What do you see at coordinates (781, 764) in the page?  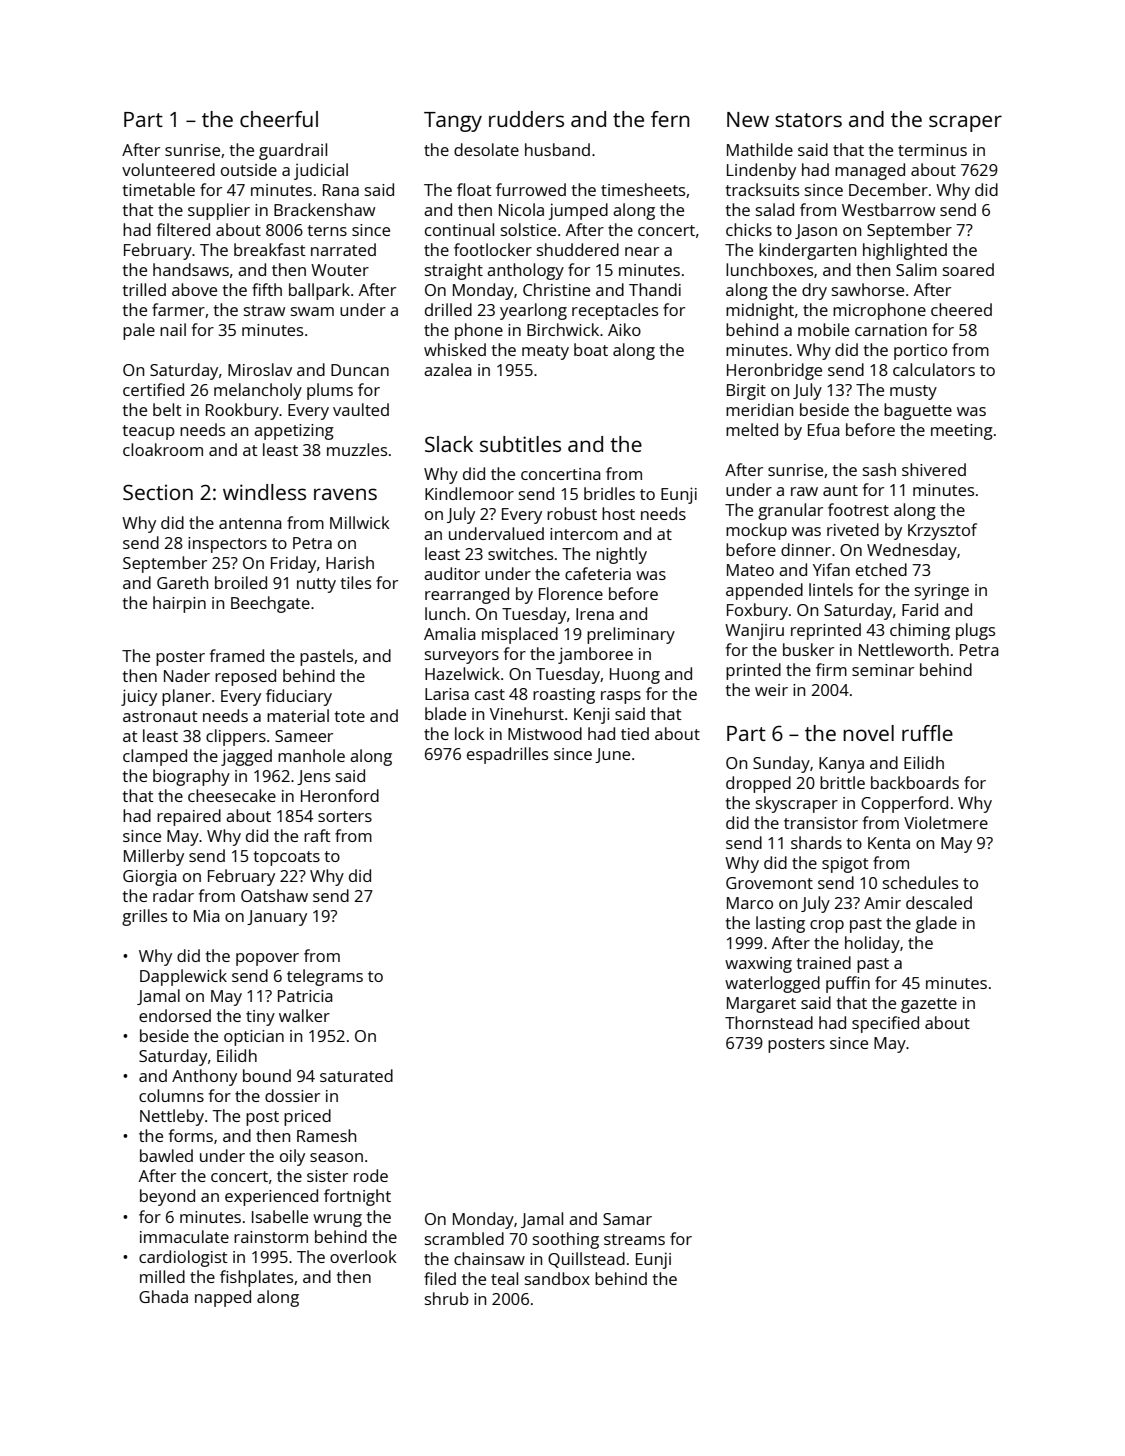 I see `Sunday` at bounding box center [781, 764].
